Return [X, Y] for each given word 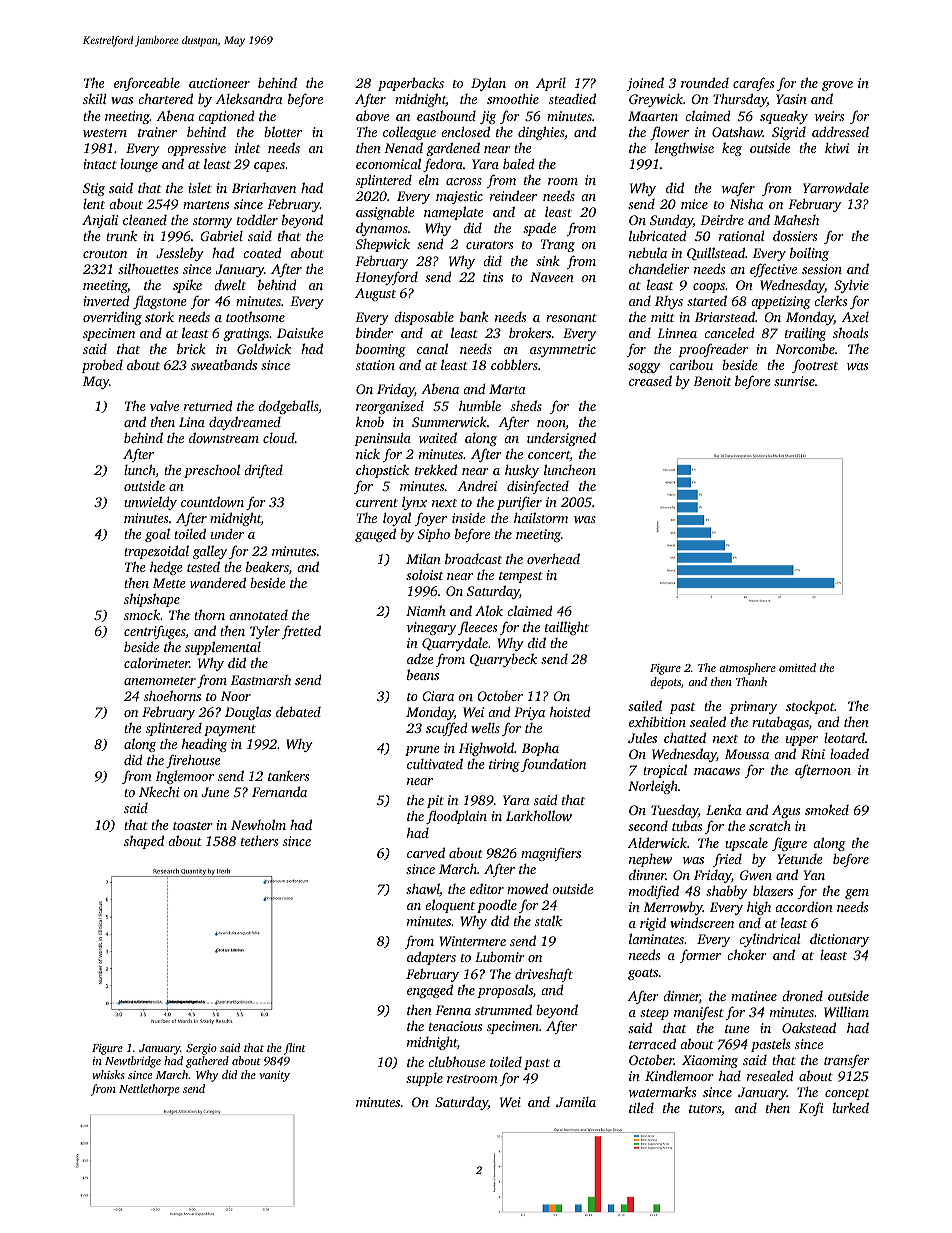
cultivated [435, 763]
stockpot [810, 707]
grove [837, 86]
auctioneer [219, 83]
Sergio [201, 1049]
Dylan [488, 84]
